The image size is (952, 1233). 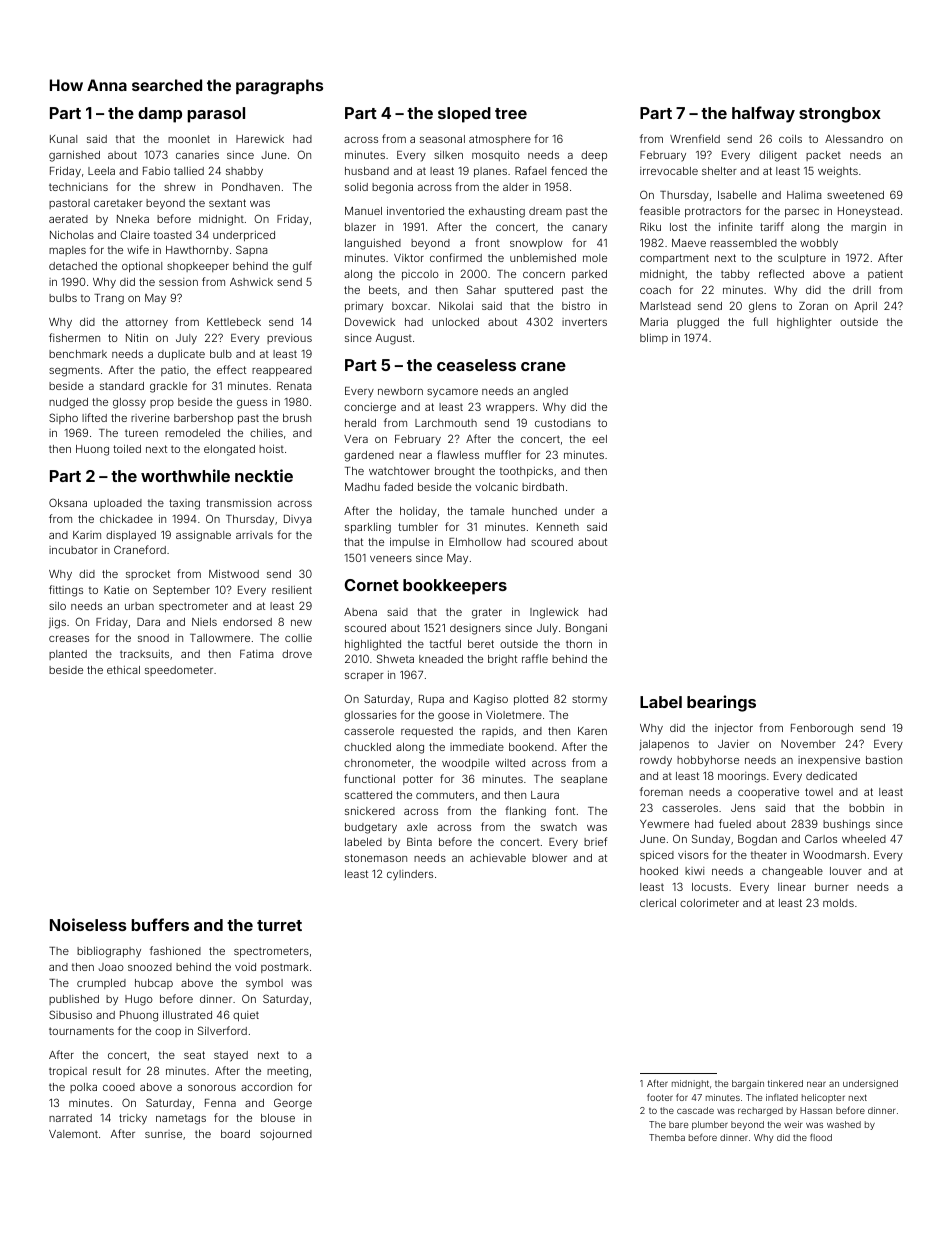 What do you see at coordinates (558, 527) in the screenshot?
I see `Kenneth` at bounding box center [558, 527].
